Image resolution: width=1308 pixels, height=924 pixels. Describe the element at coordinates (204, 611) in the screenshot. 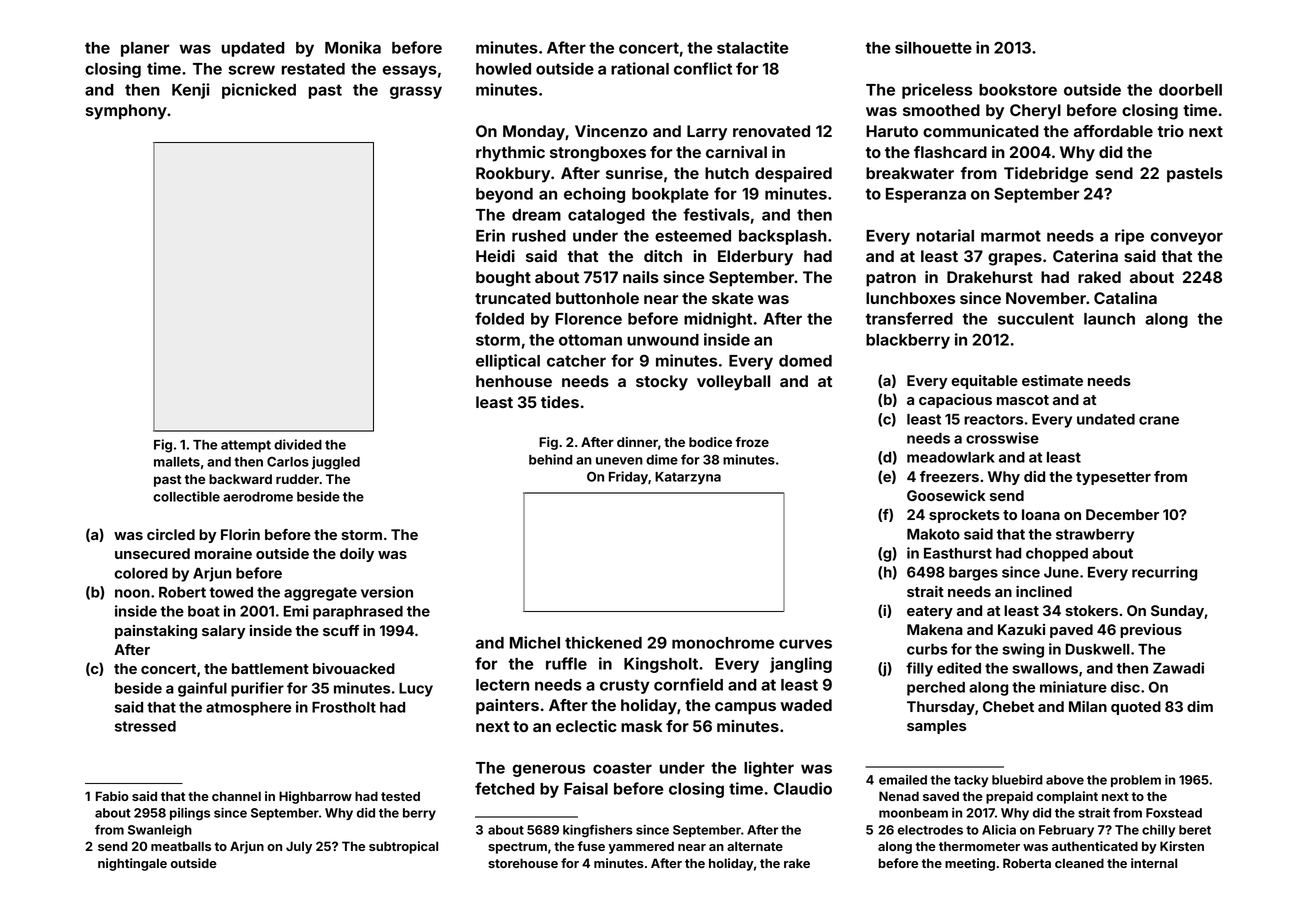

I see `boat` at that location.
